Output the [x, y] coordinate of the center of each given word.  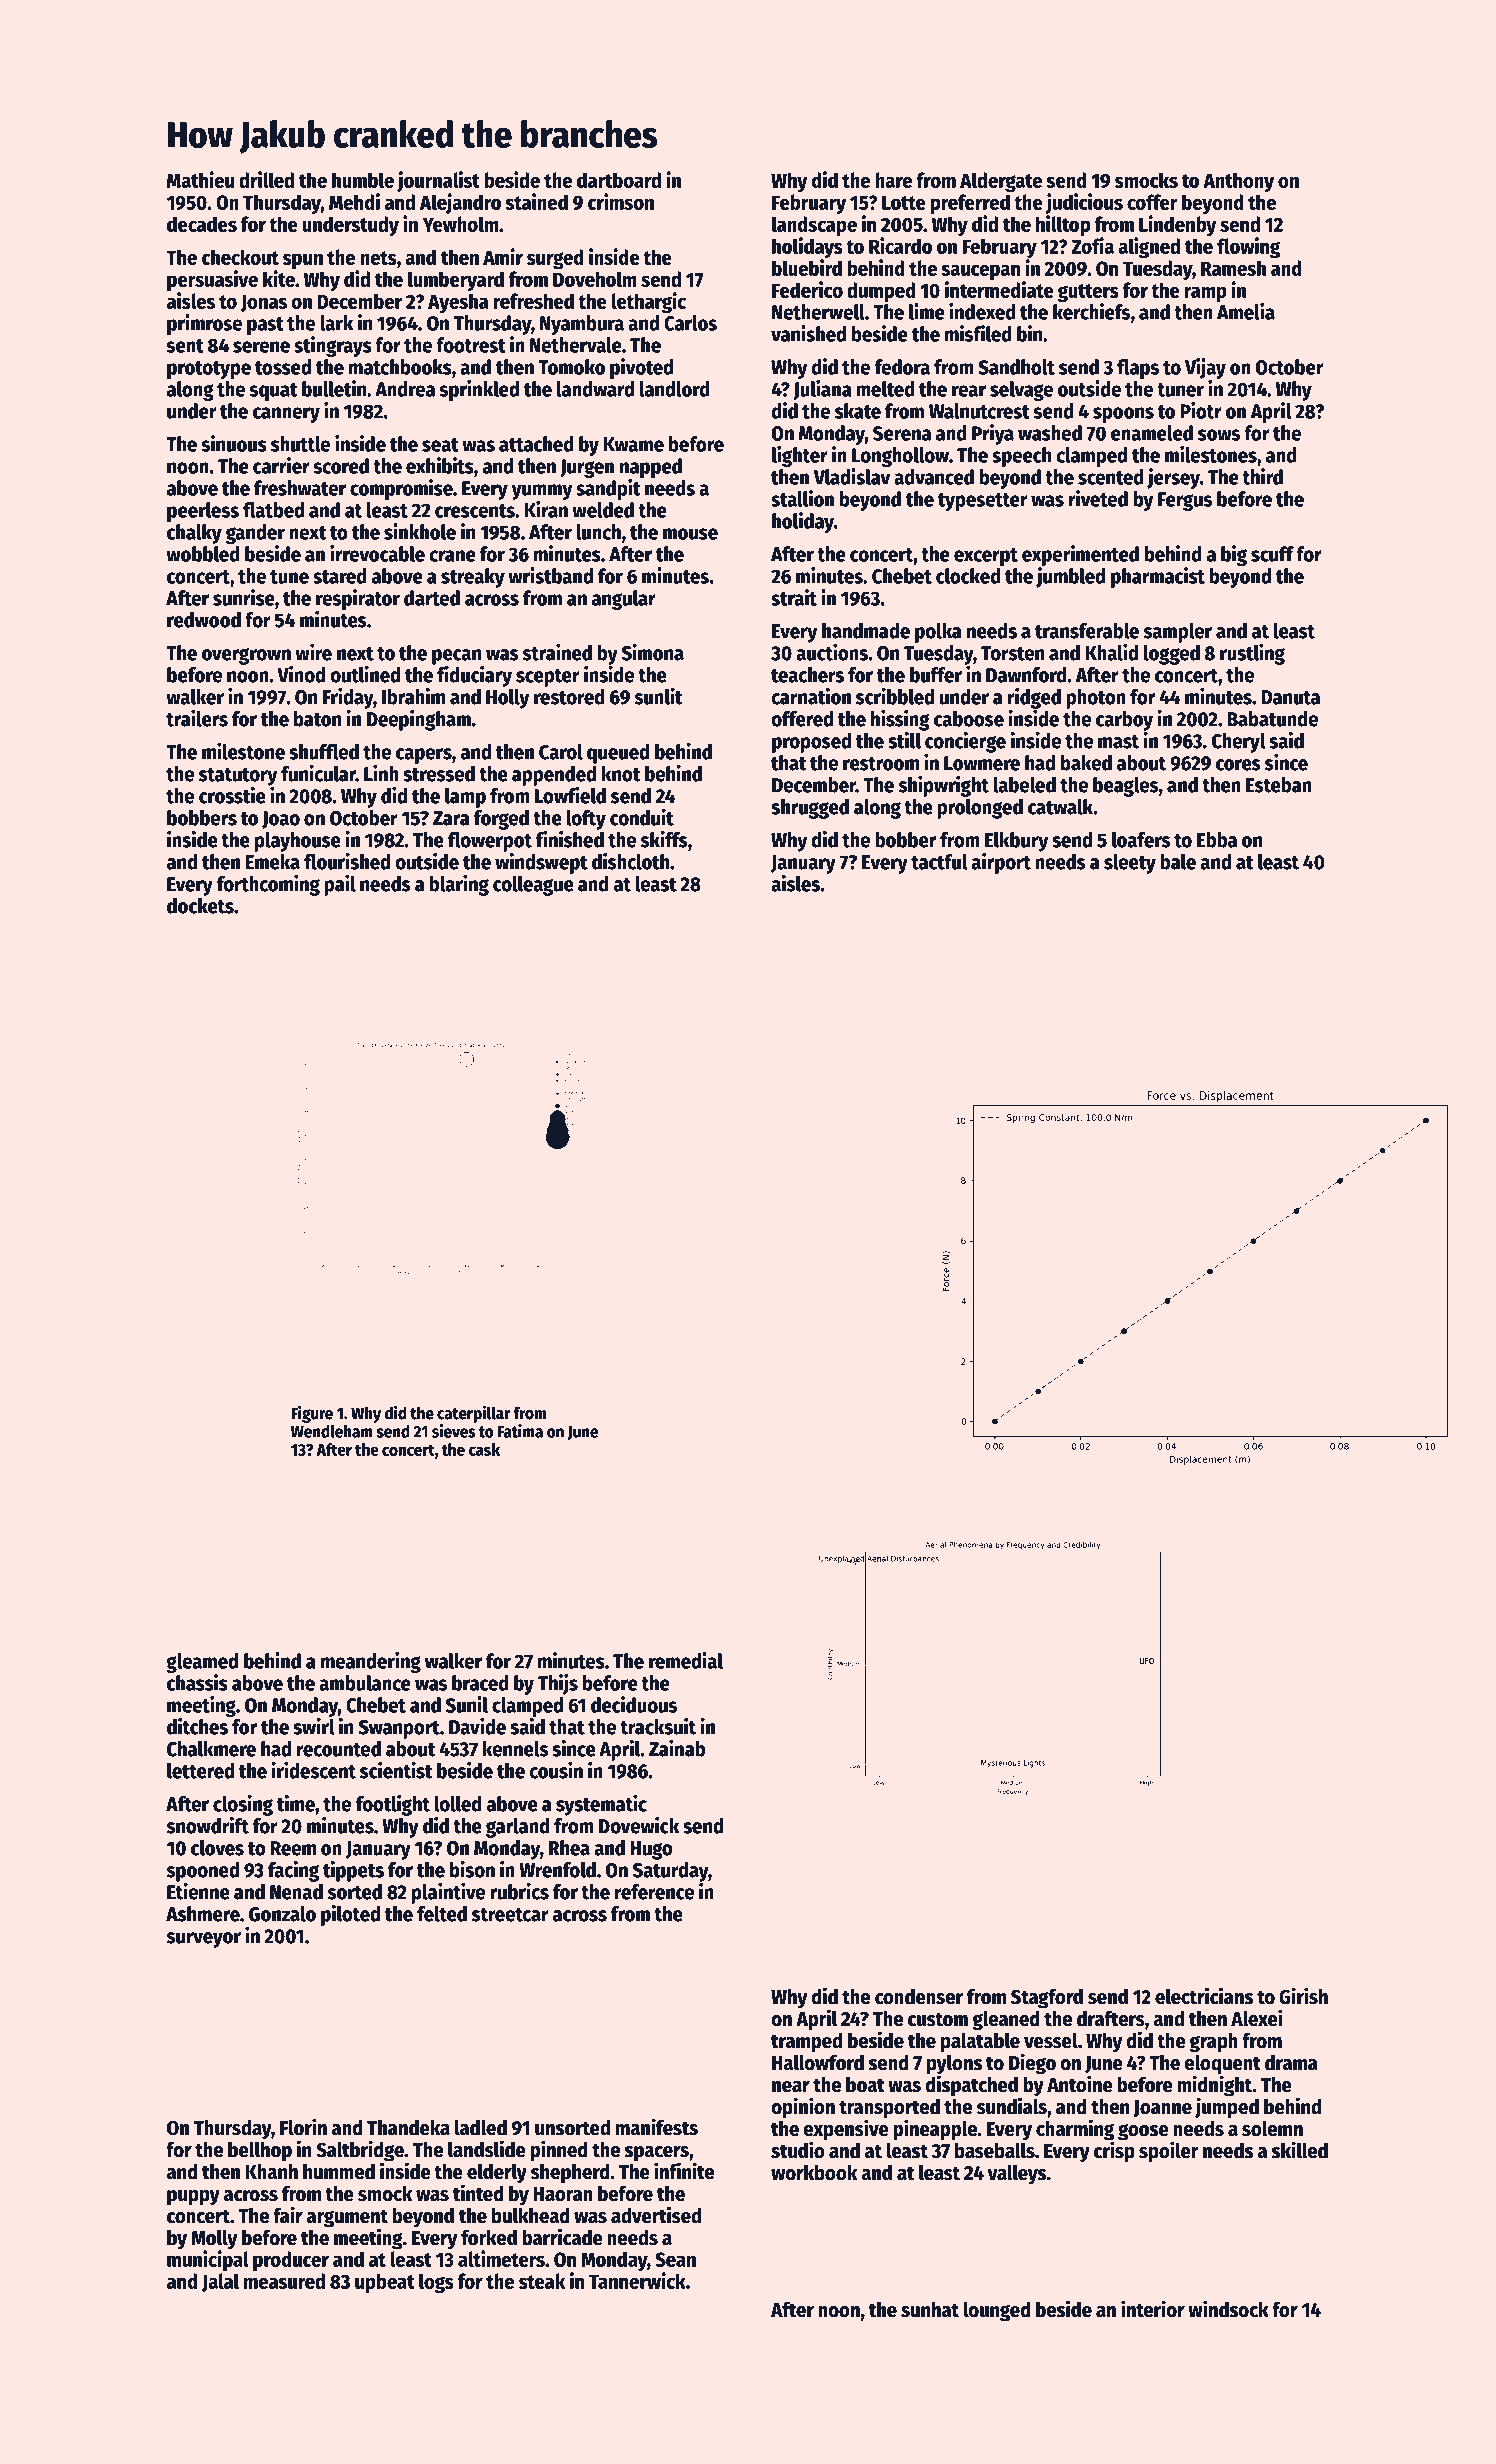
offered [802, 719]
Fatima [520, 1431]
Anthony [1238, 182]
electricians [1204, 1996]
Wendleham [332, 1431]
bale [1178, 862]
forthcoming [268, 885]
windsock [1228, 2309]
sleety [1130, 864]
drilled [266, 179]
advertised [656, 2215]
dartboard [619, 180]
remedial [686, 1660]
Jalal [220, 2282]
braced [480, 1683]
